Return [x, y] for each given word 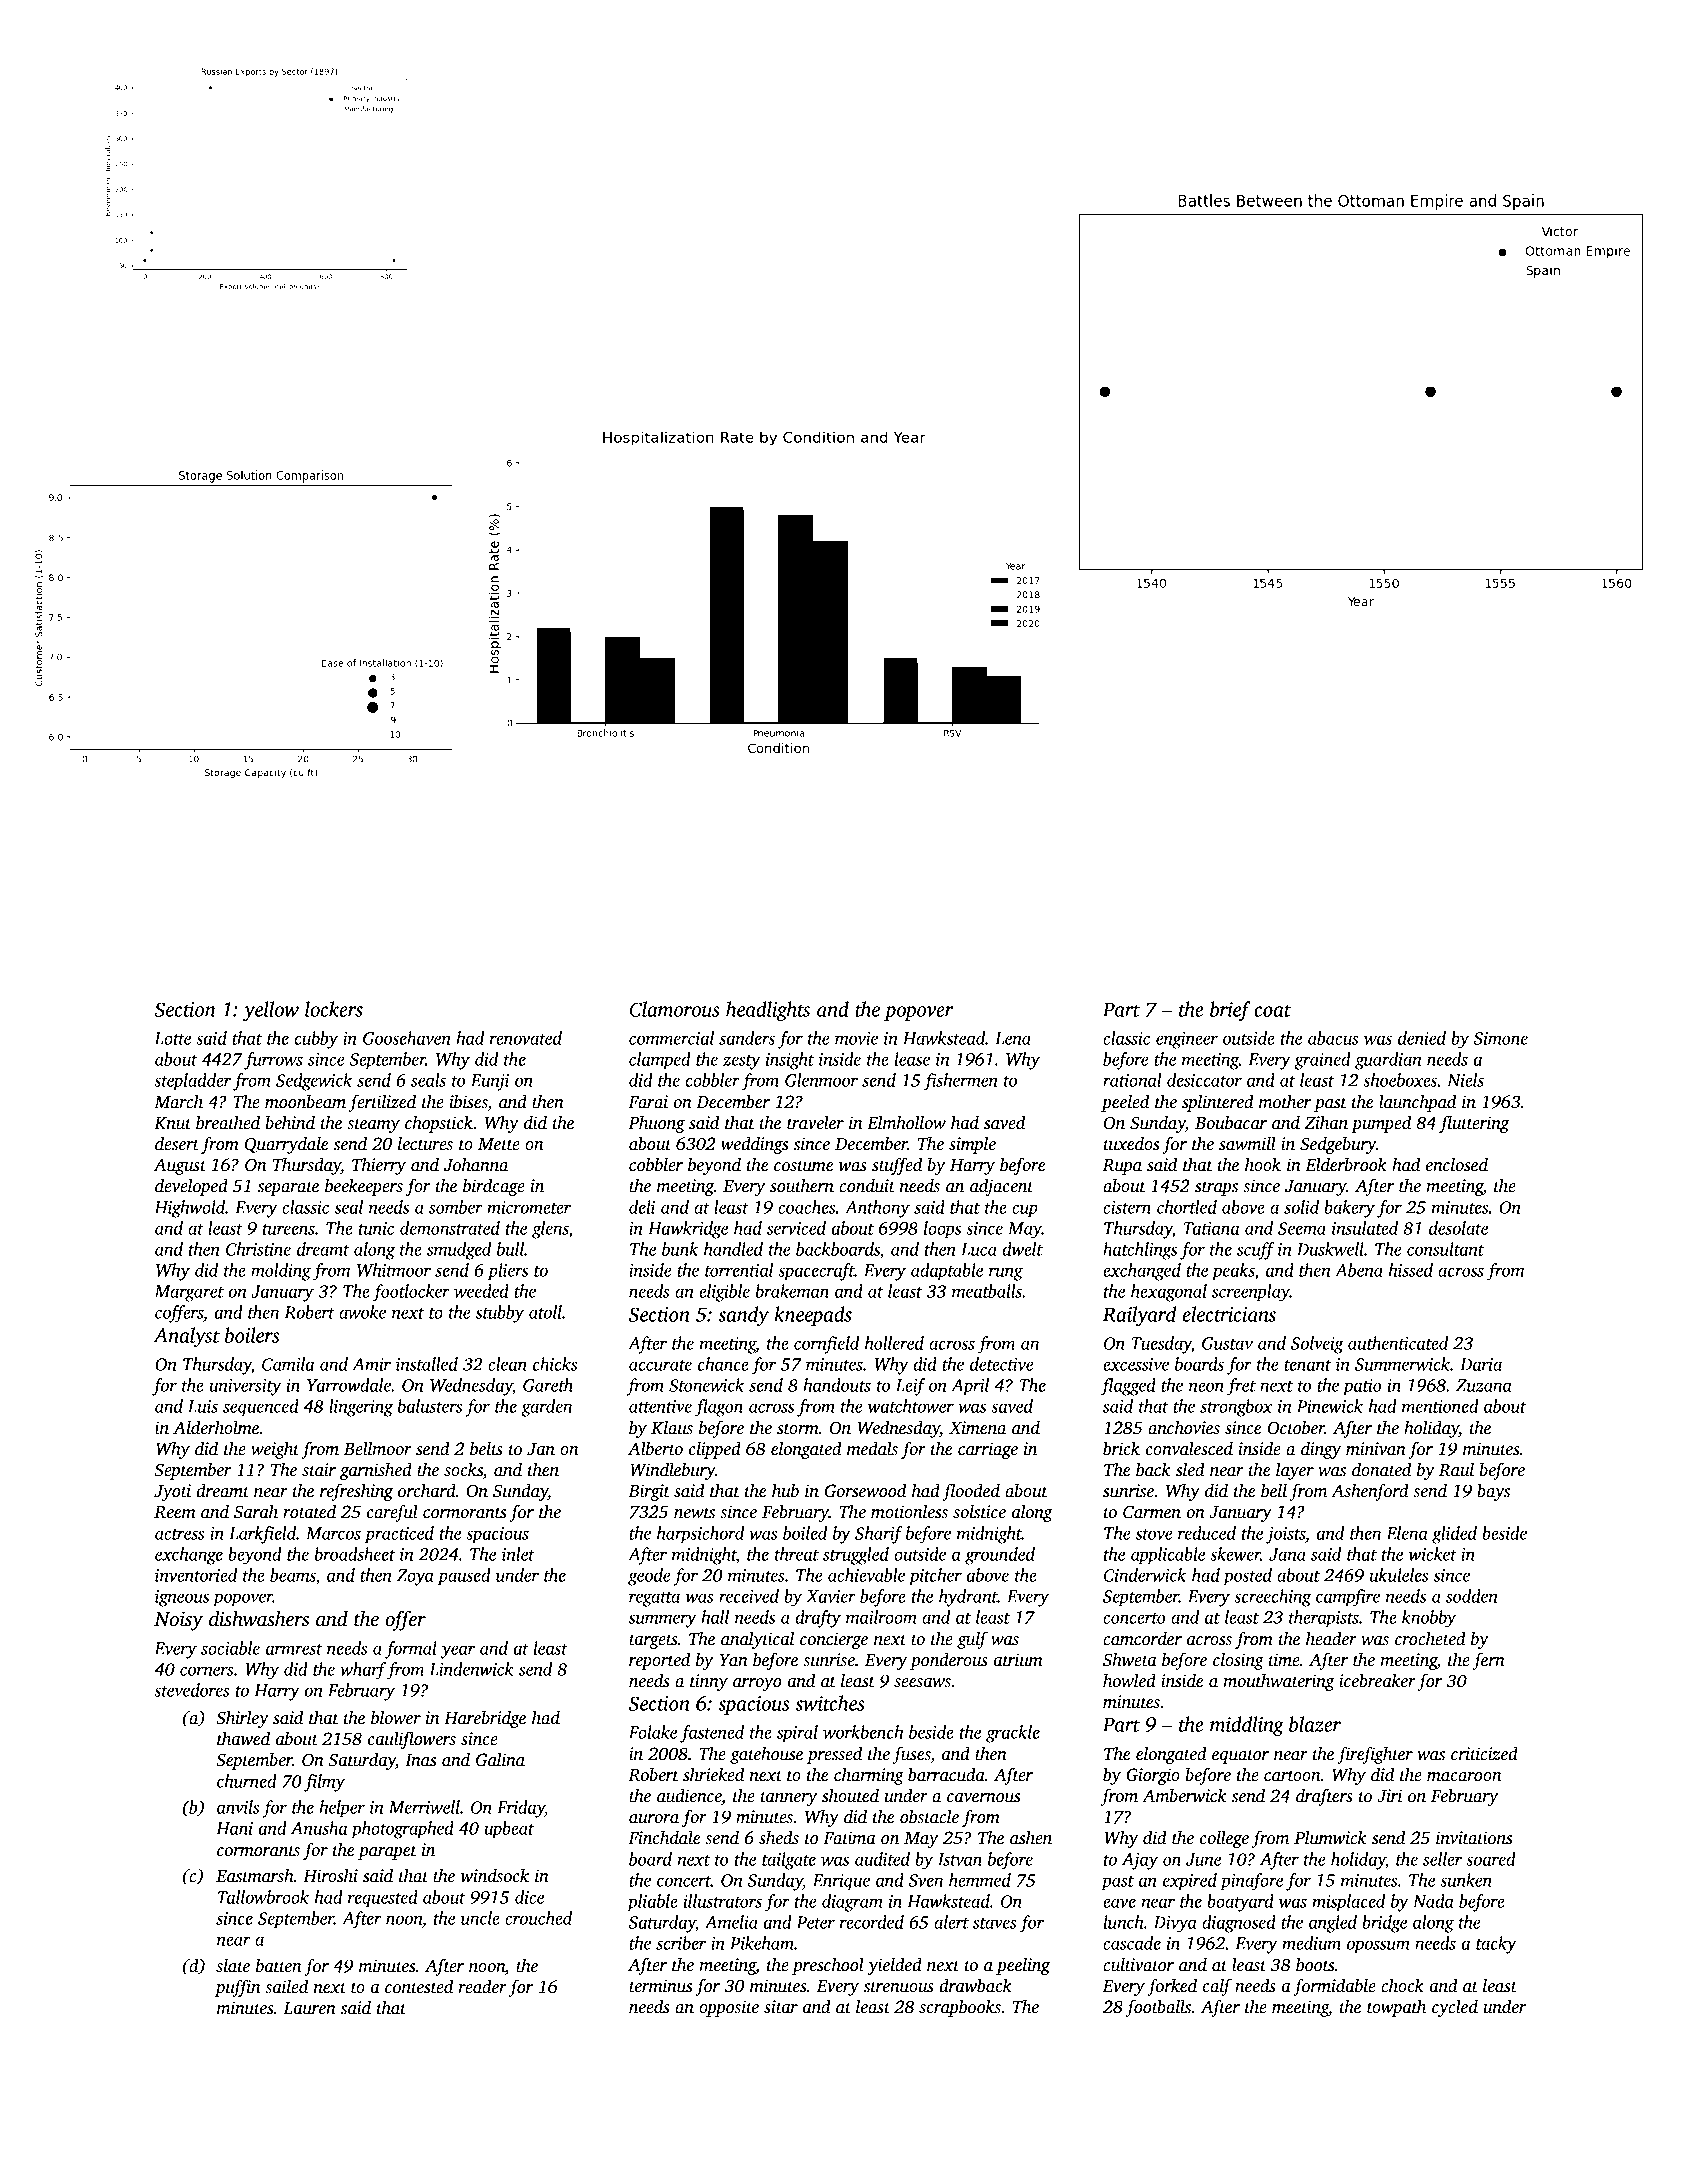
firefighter [1375, 1755]
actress [179, 1534]
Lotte [172, 1038]
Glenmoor [821, 1080]
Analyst [187, 1337]
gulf [972, 1640]
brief [1230, 1011]
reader [483, 1987]
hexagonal [1169, 1293]
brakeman [792, 1291]
